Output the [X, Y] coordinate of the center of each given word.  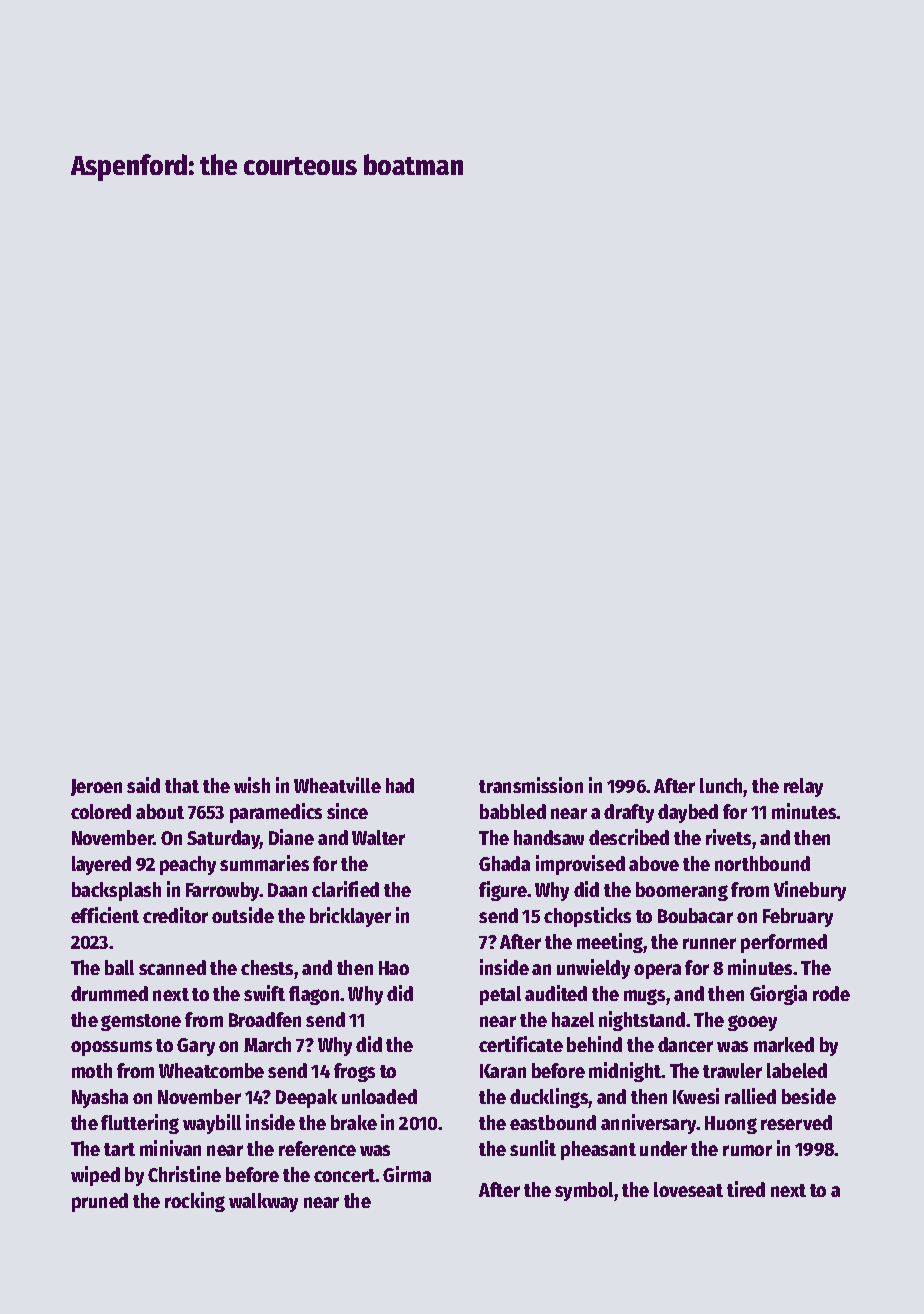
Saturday [224, 839]
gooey [752, 1023]
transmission [531, 785]
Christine [184, 1174]
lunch [722, 787]
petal [500, 995]
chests [267, 967]
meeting [610, 943]
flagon [314, 995]
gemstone [141, 1022]
